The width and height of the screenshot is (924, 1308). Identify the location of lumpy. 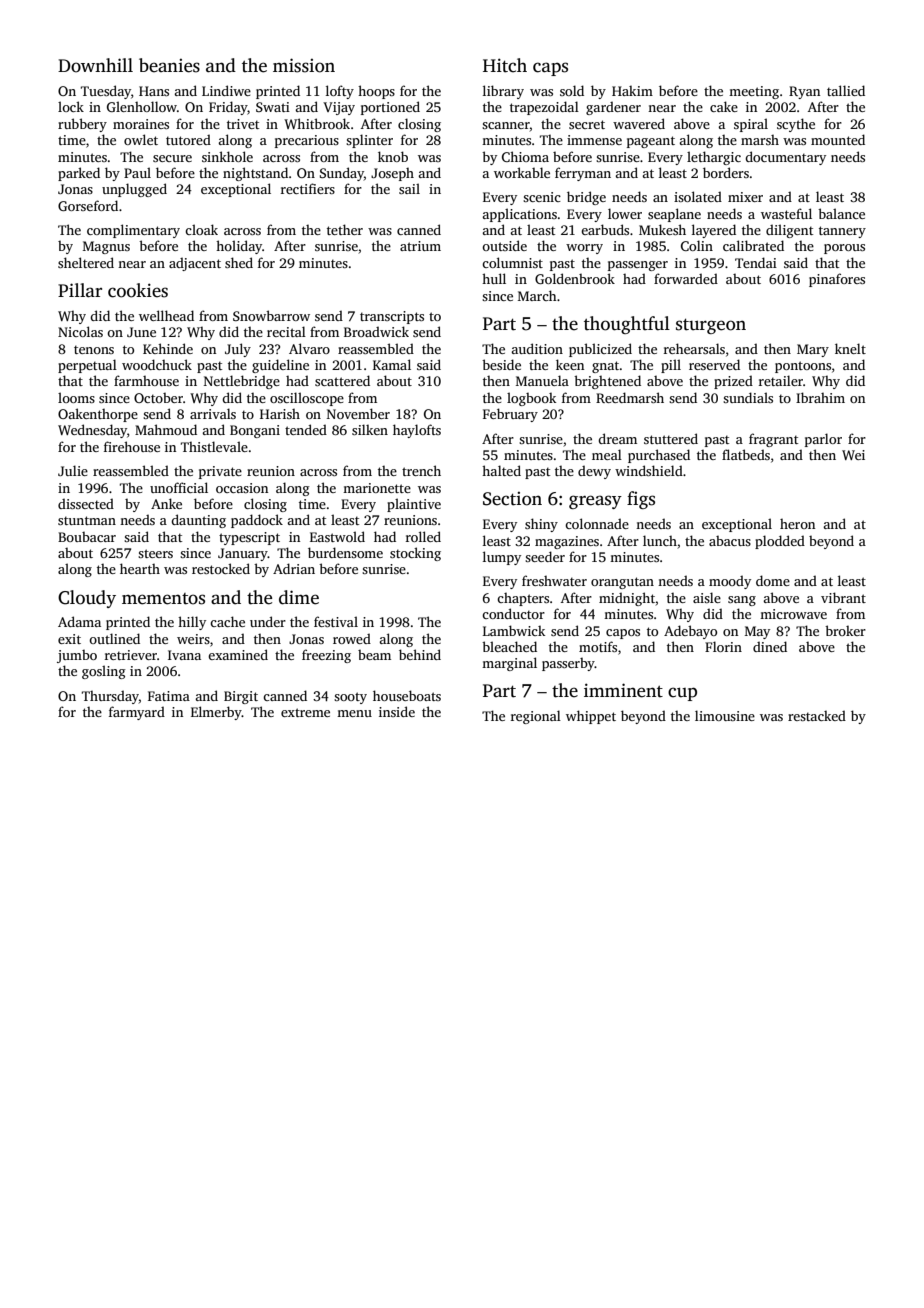
(502, 558).
